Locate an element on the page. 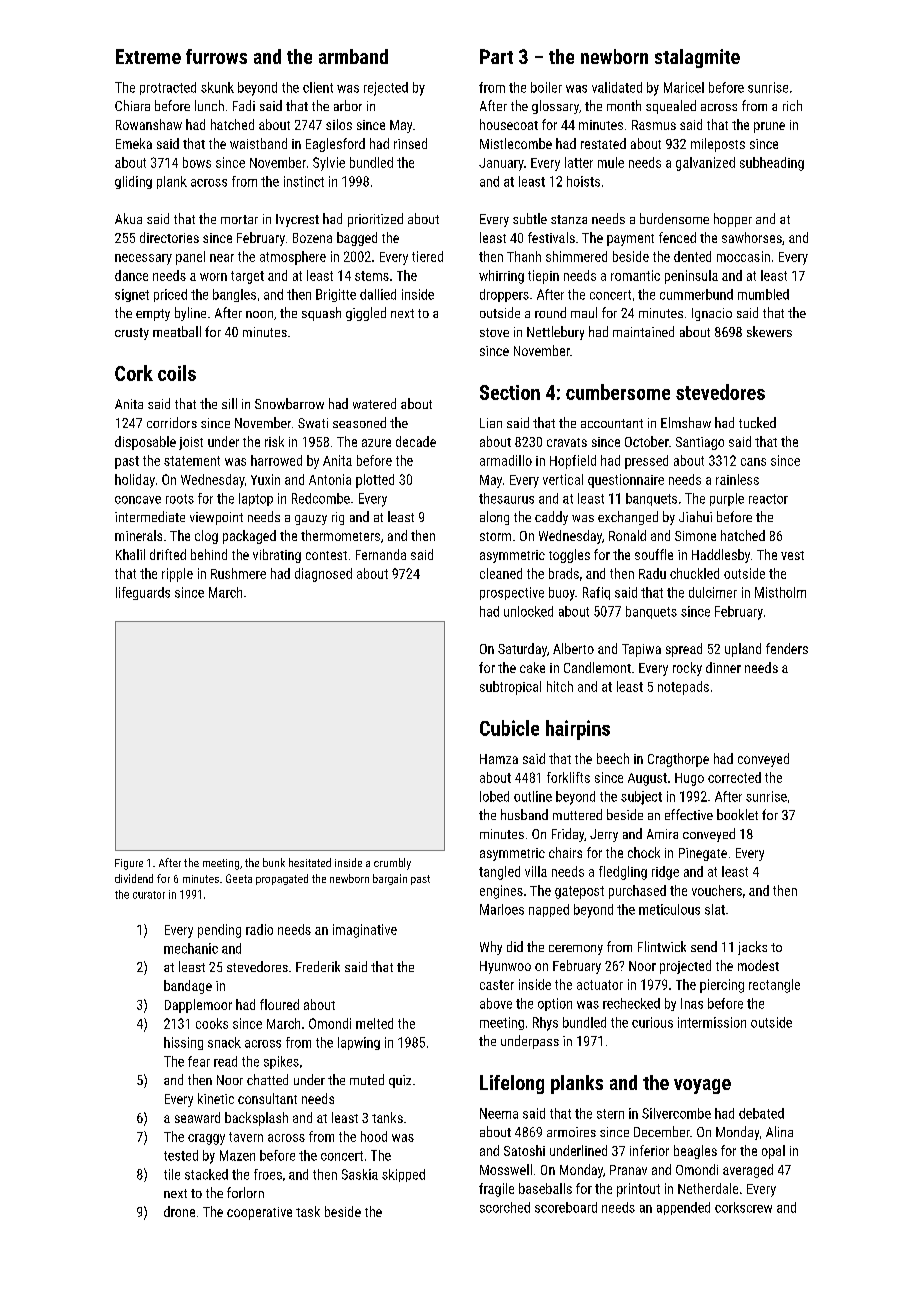 The width and height of the image is (924, 1308). Inas is located at coordinates (692, 1003).
